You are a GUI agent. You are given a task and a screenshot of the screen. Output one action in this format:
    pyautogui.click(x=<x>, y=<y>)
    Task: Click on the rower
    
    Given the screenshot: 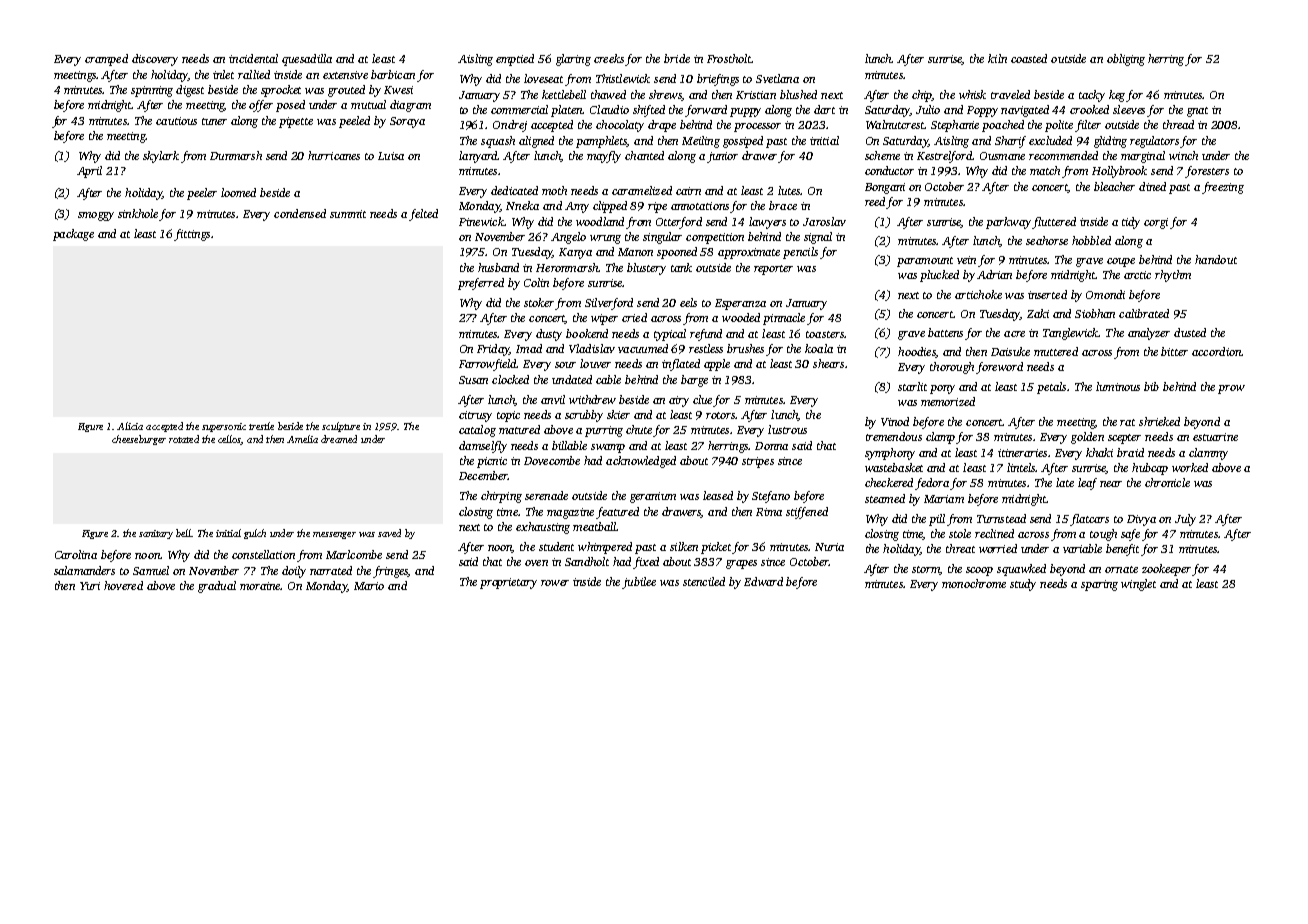 What is the action you would take?
    pyautogui.click(x=555, y=583)
